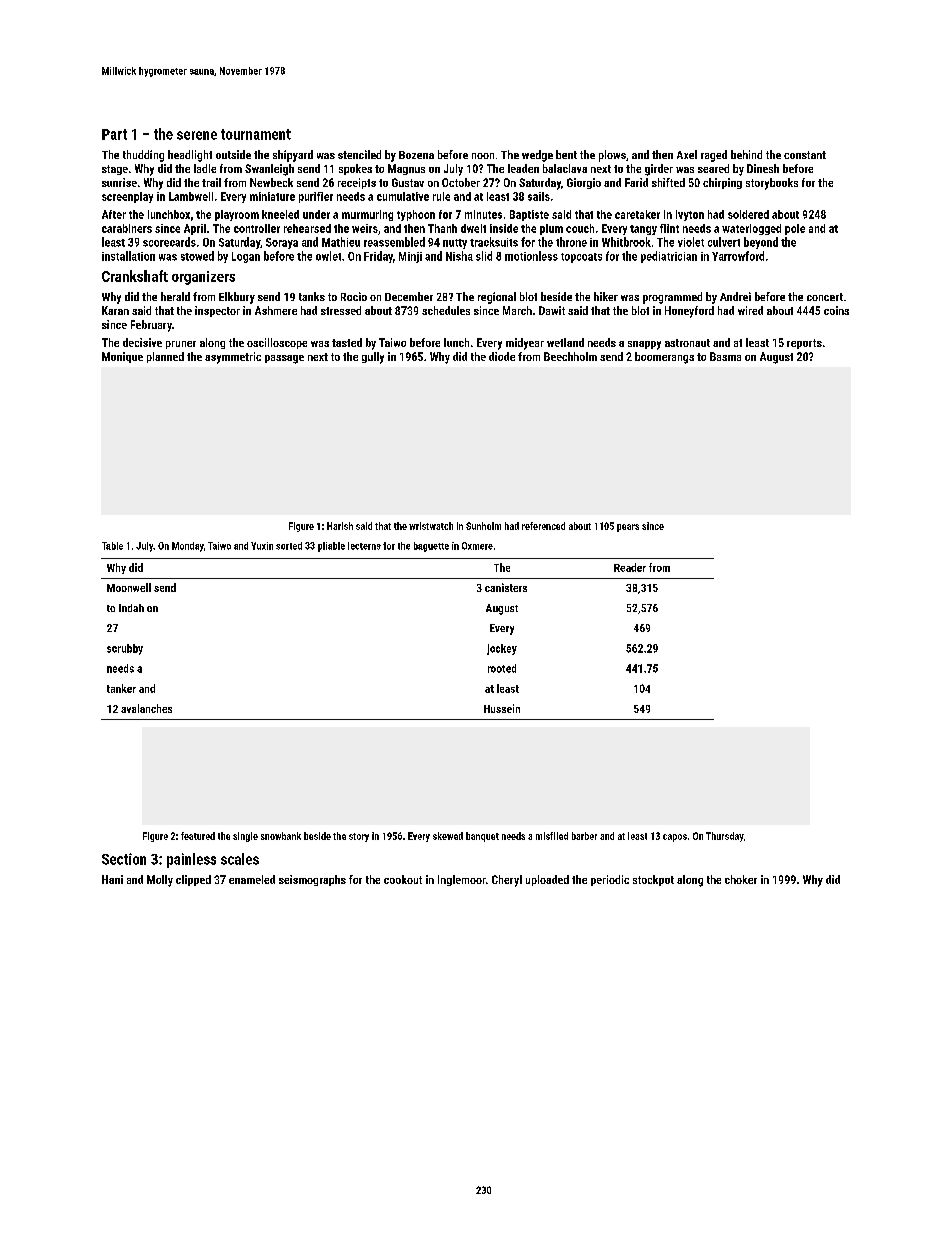 This image has width=952, height=1233. What do you see at coordinates (112, 879) in the image?
I see `Hani` at bounding box center [112, 879].
